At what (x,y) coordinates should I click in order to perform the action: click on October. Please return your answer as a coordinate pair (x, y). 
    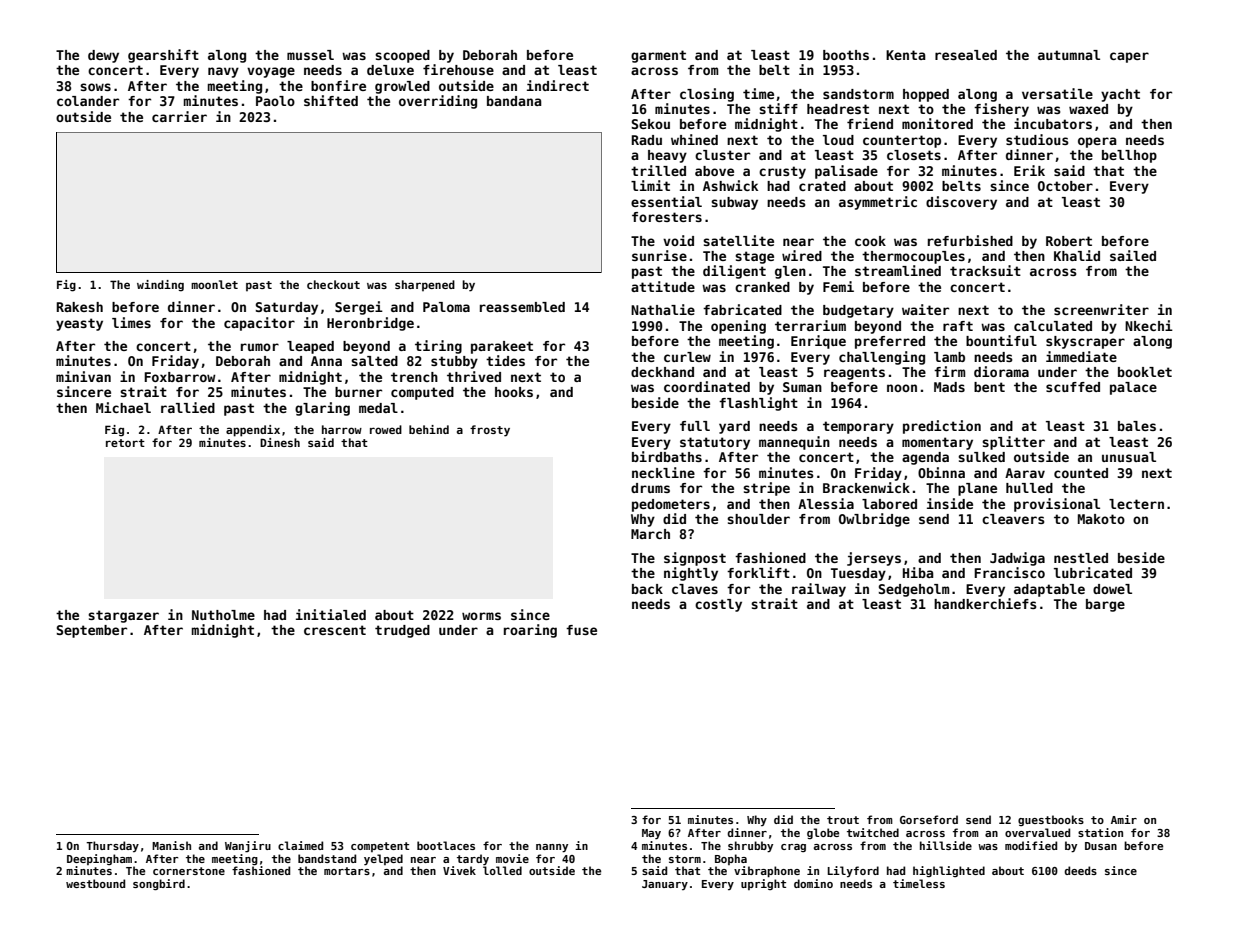
    Looking at the image, I should click on (1065, 186).
